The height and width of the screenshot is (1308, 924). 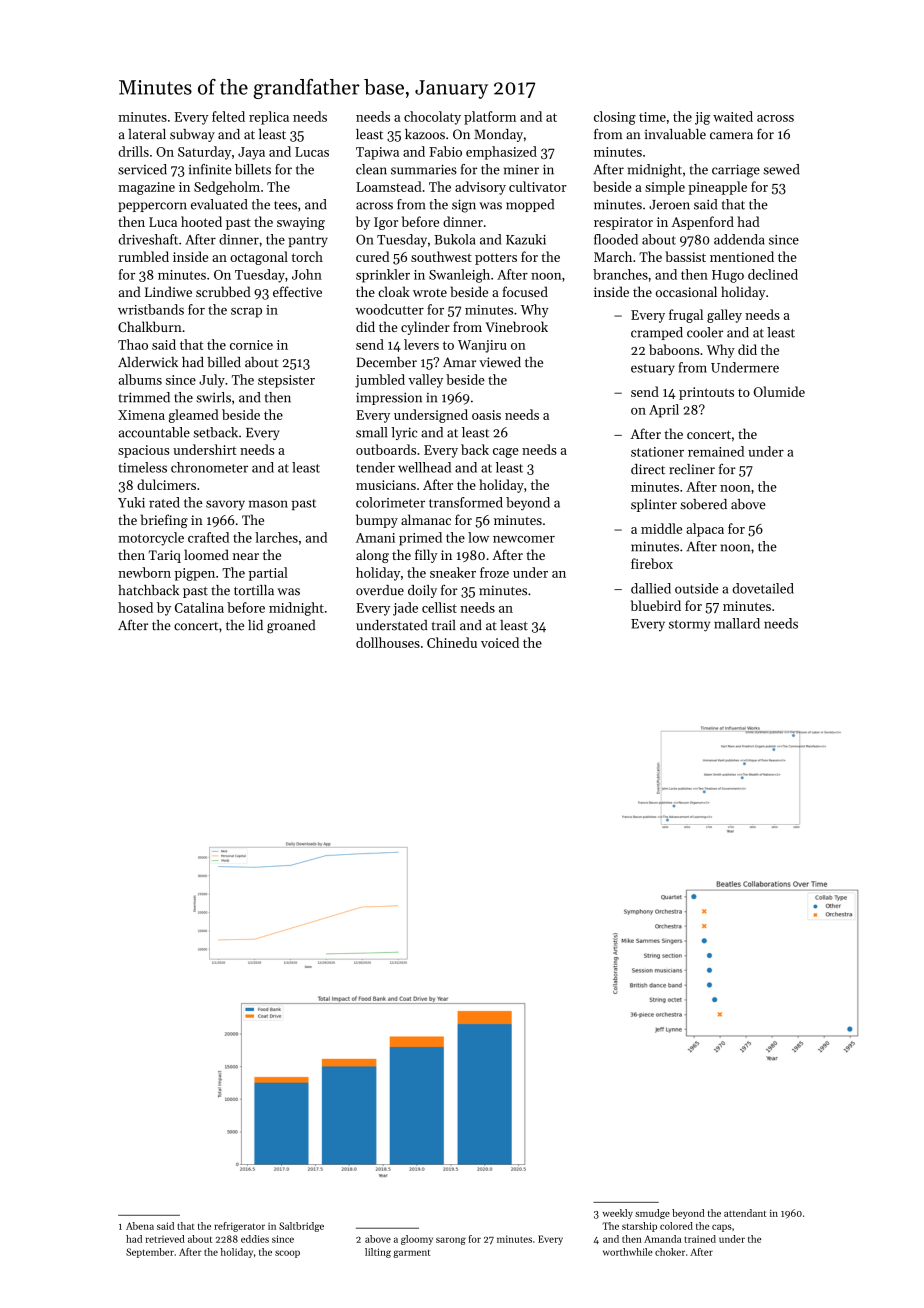 I want to click on mallard, so click(x=737, y=623).
